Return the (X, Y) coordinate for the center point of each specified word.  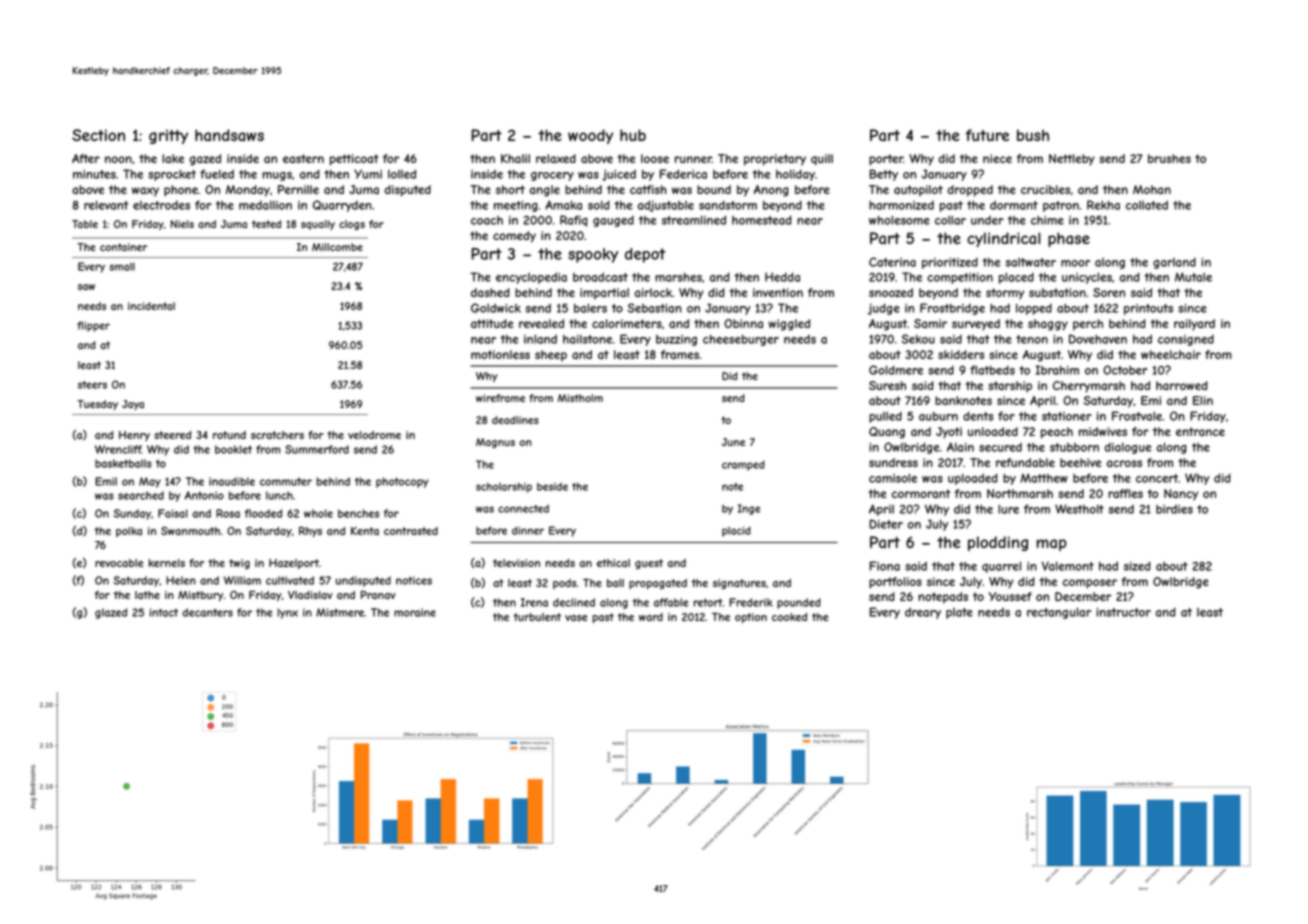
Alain (960, 447)
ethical (613, 563)
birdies (1174, 509)
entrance (1200, 431)
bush (1033, 135)
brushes (1169, 158)
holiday (795, 175)
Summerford (317, 449)
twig (239, 564)
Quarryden (342, 206)
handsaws (229, 135)
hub (633, 135)
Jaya (133, 405)
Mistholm (580, 398)
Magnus (495, 443)
